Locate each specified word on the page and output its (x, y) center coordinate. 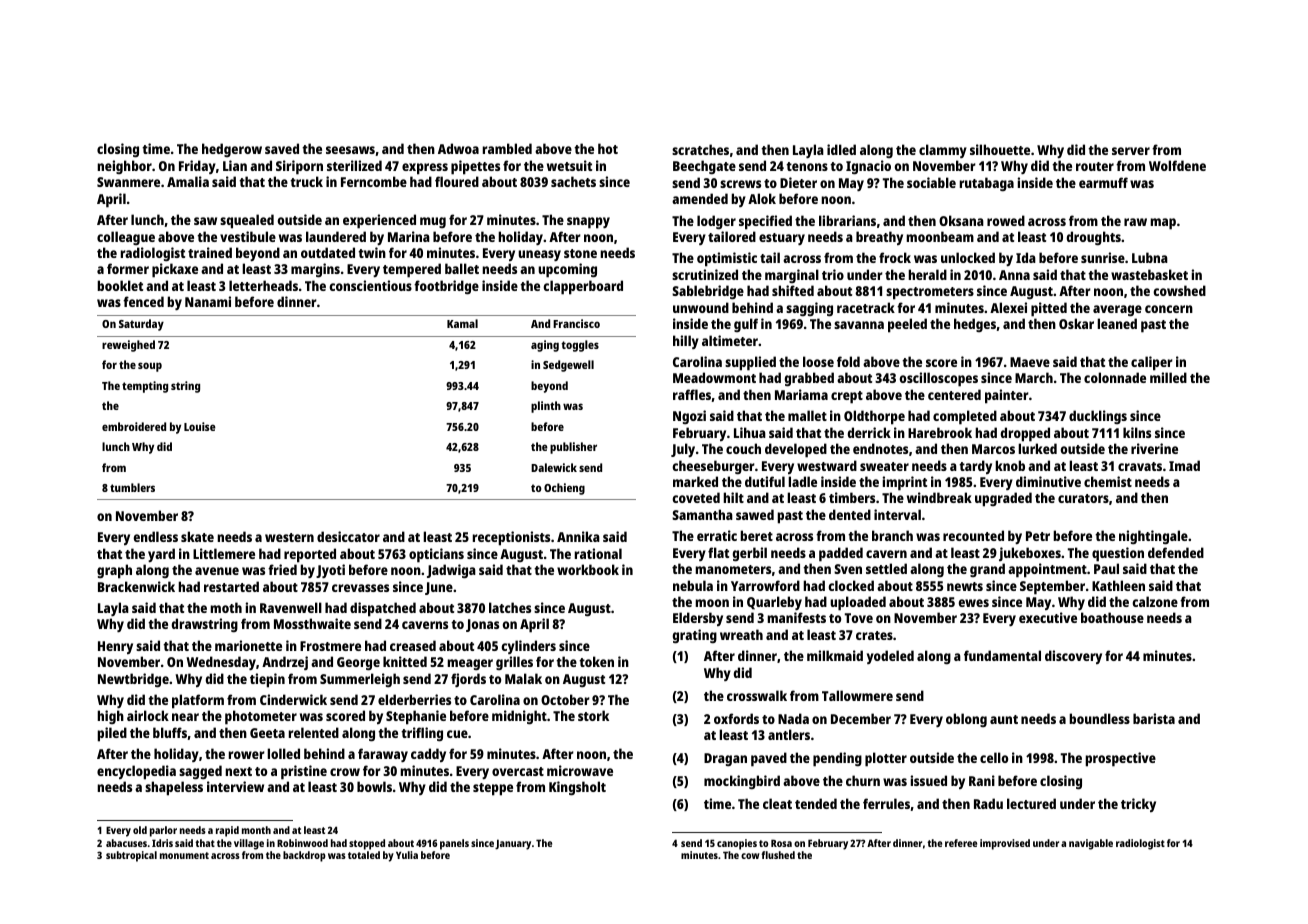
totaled (364, 855)
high (110, 717)
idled (841, 149)
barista (1154, 718)
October (565, 699)
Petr (1038, 536)
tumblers (132, 487)
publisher (573, 448)
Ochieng (564, 489)
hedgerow (232, 150)
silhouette (1000, 149)
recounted (973, 535)
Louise (200, 426)
